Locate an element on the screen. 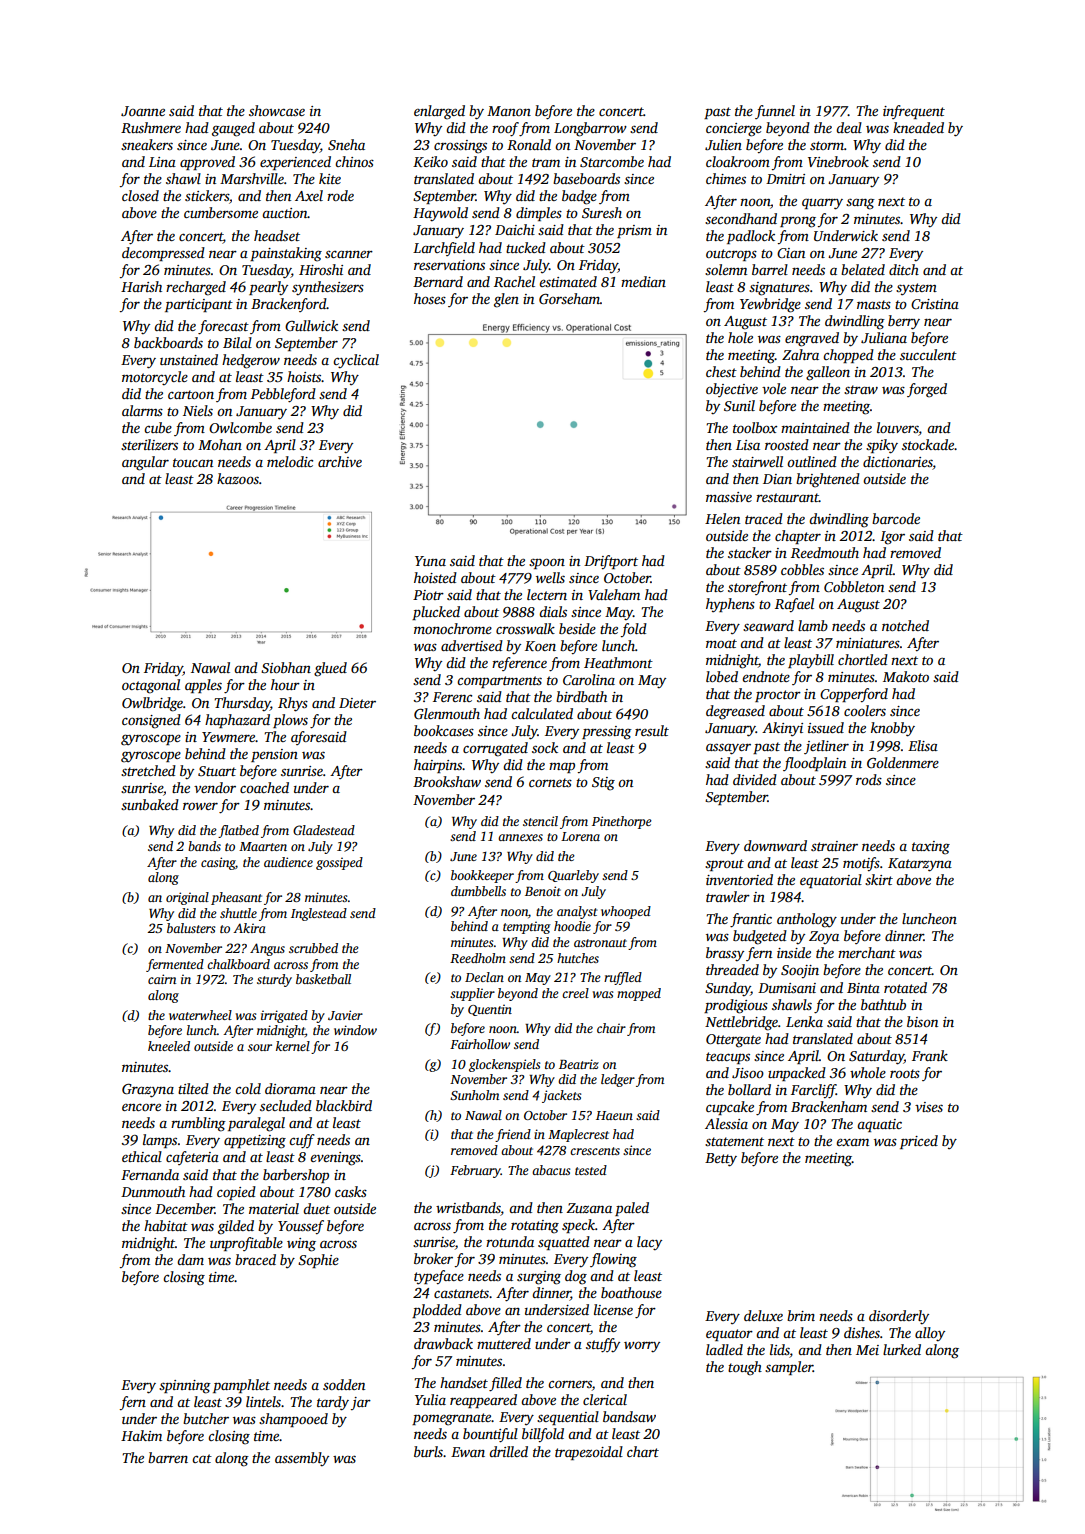  corrugated is located at coordinates (495, 749).
